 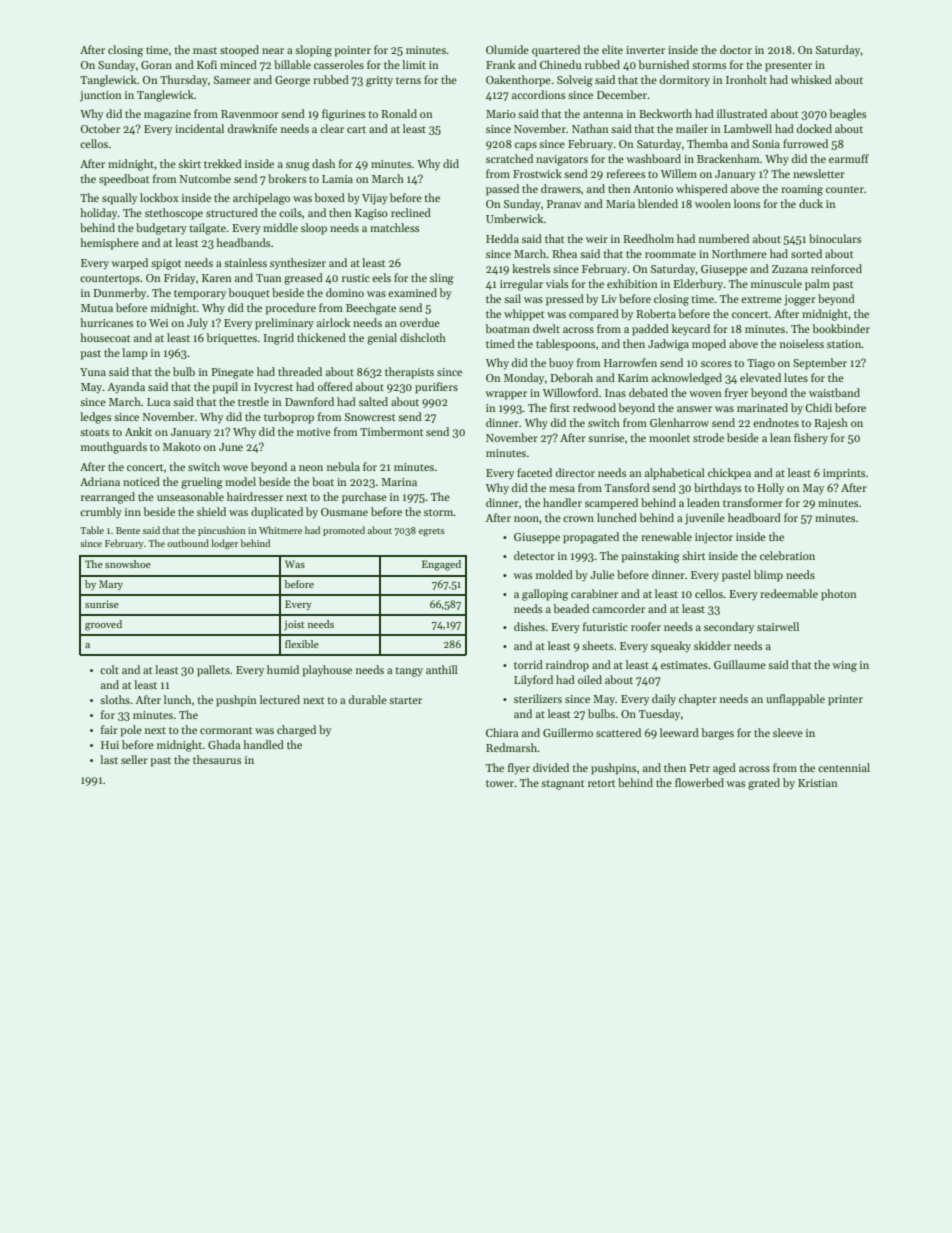 I want to click on incidental, so click(x=199, y=128).
